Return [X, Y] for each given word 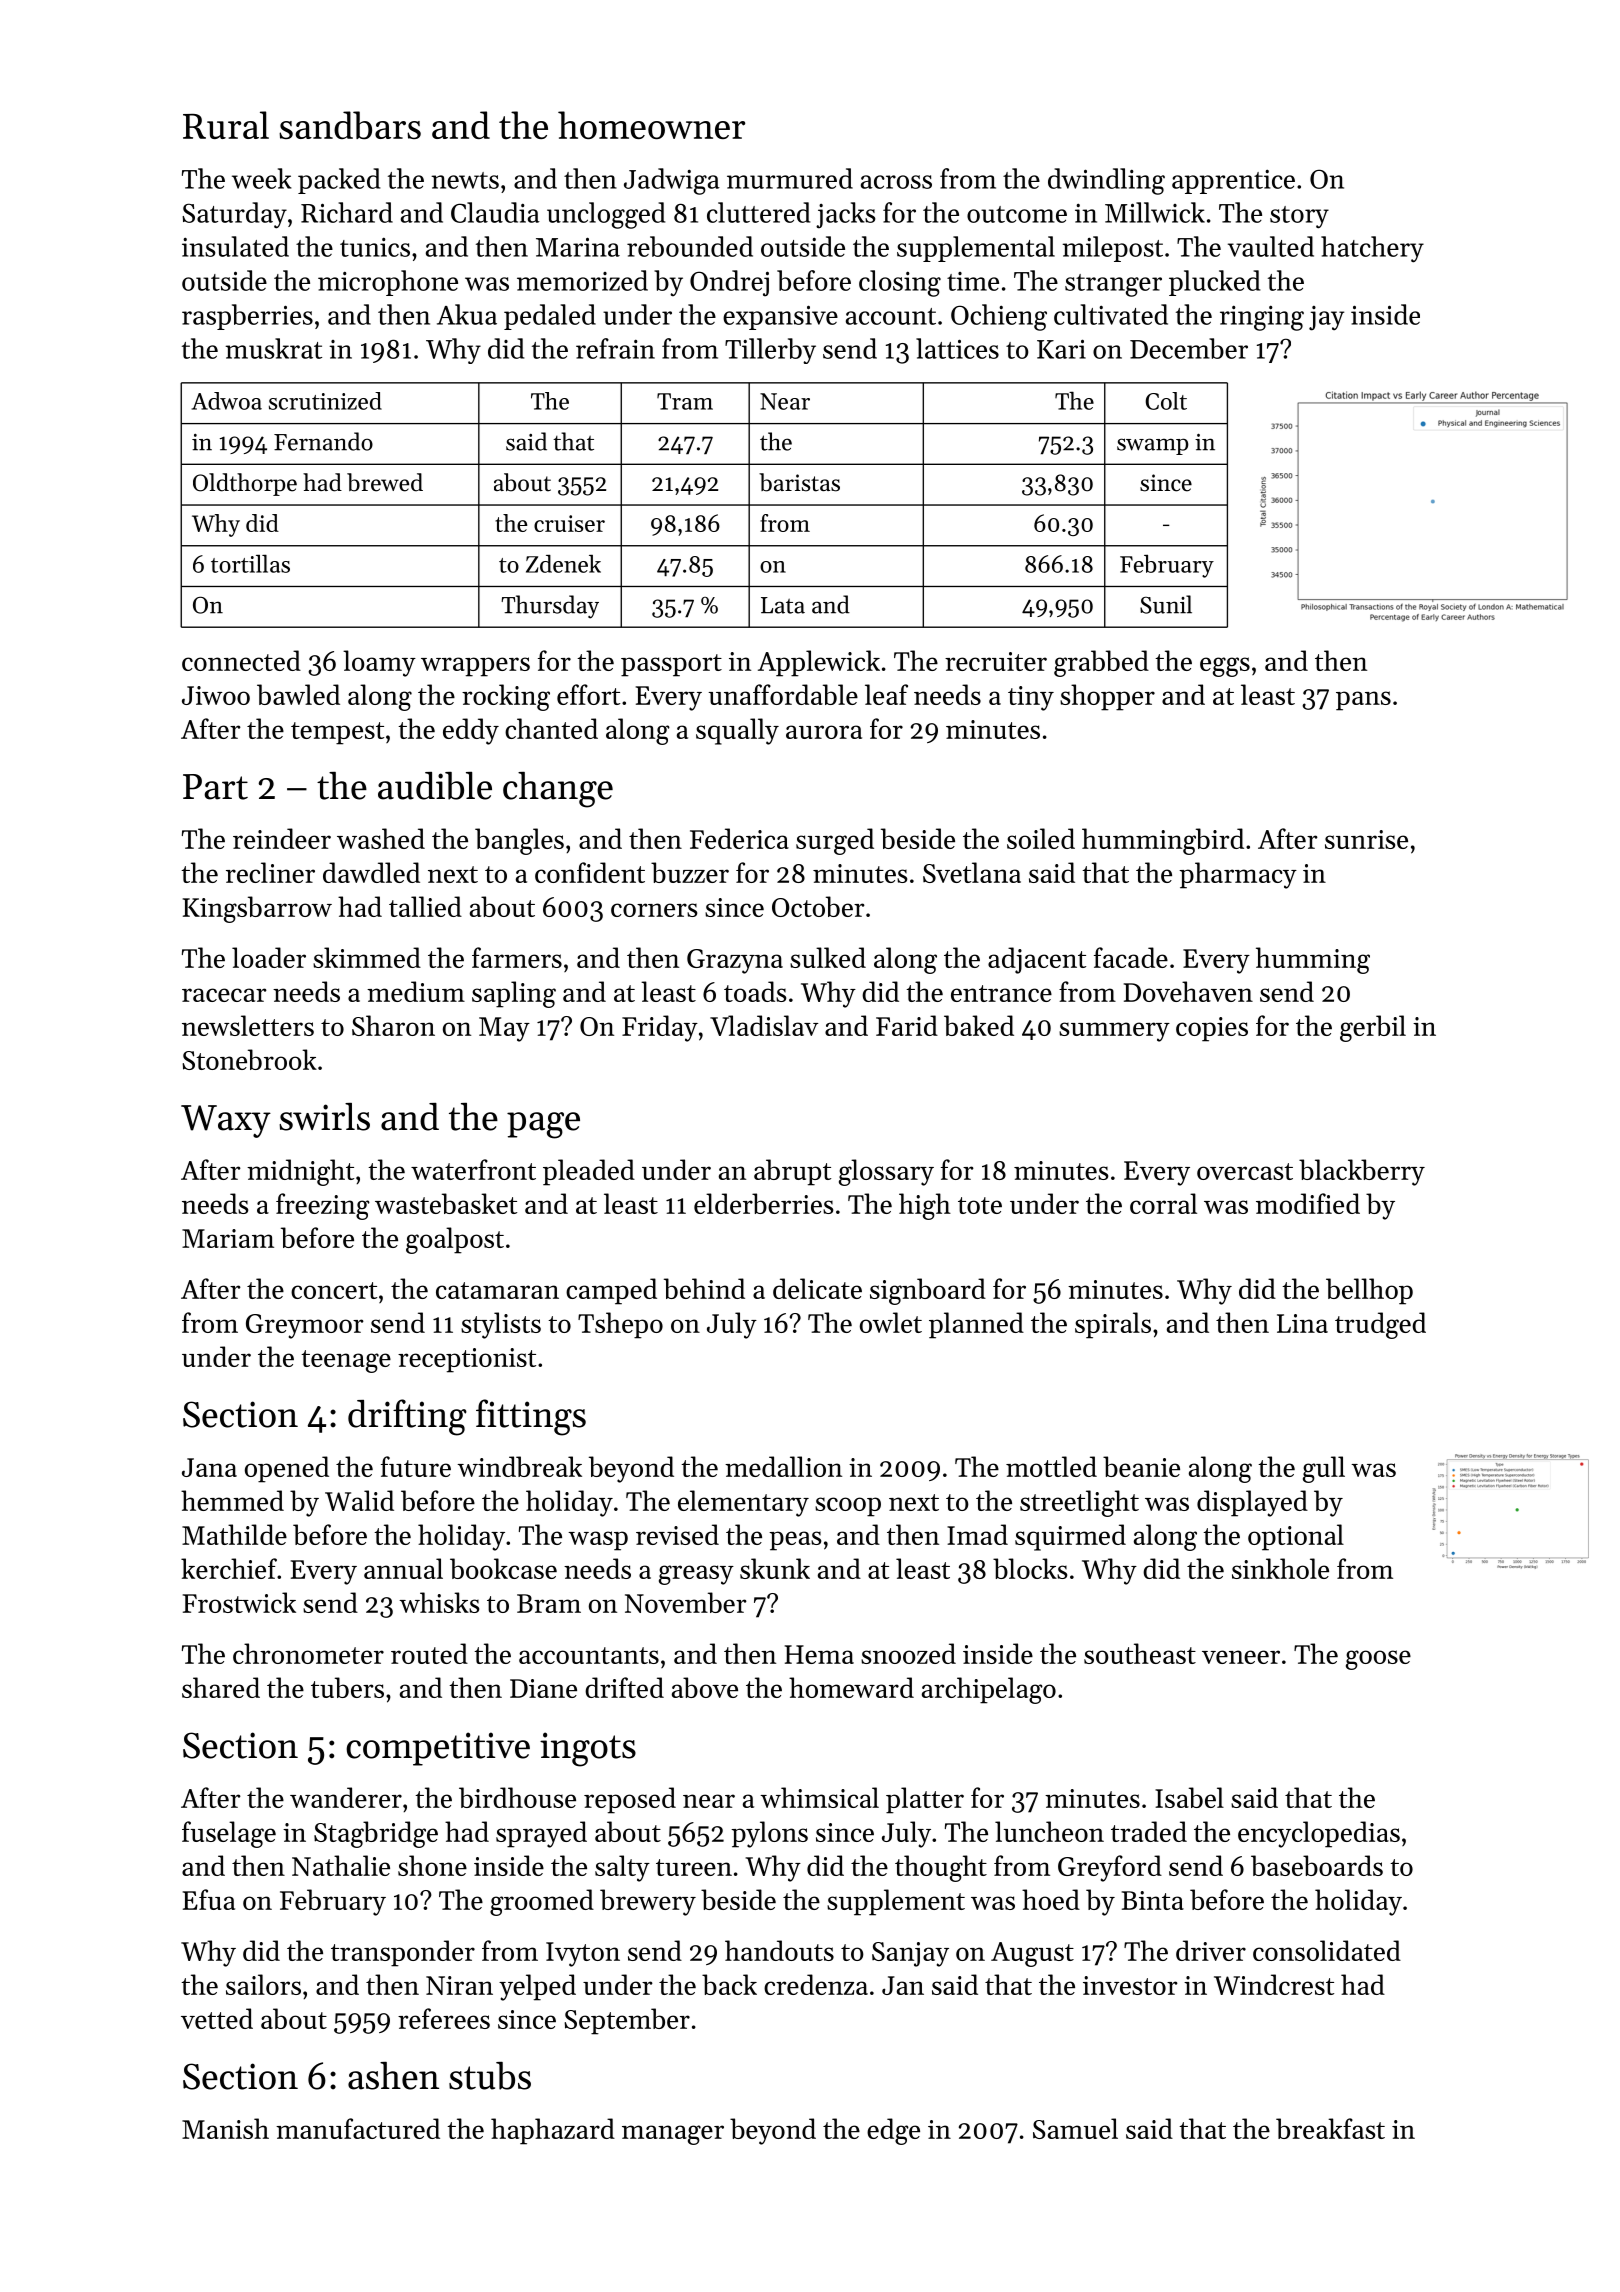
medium [416, 991]
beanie [1141, 1466]
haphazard [553, 2131]
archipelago [989, 1690]
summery [1114, 1032]
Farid [907, 1025]
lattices [957, 348]
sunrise [1366, 839]
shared [221, 1687]
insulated [235, 246]
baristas [799, 482]
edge [893, 2131]
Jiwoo [216, 695]
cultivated [1111, 314]
